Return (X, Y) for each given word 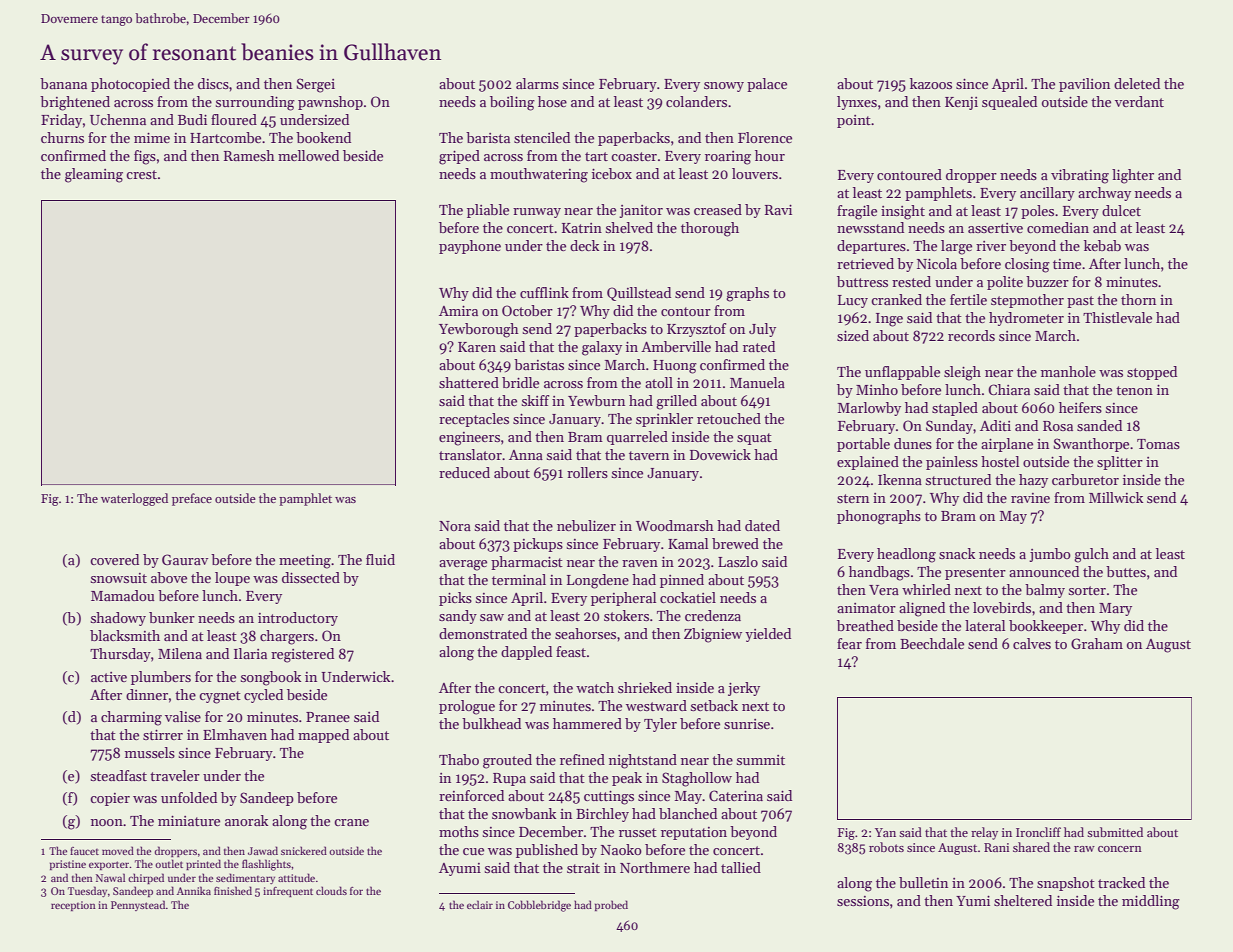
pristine (68, 865)
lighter (1133, 176)
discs (213, 83)
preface (192, 499)
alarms (537, 83)
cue (473, 851)
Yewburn (596, 400)
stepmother (1027, 301)
